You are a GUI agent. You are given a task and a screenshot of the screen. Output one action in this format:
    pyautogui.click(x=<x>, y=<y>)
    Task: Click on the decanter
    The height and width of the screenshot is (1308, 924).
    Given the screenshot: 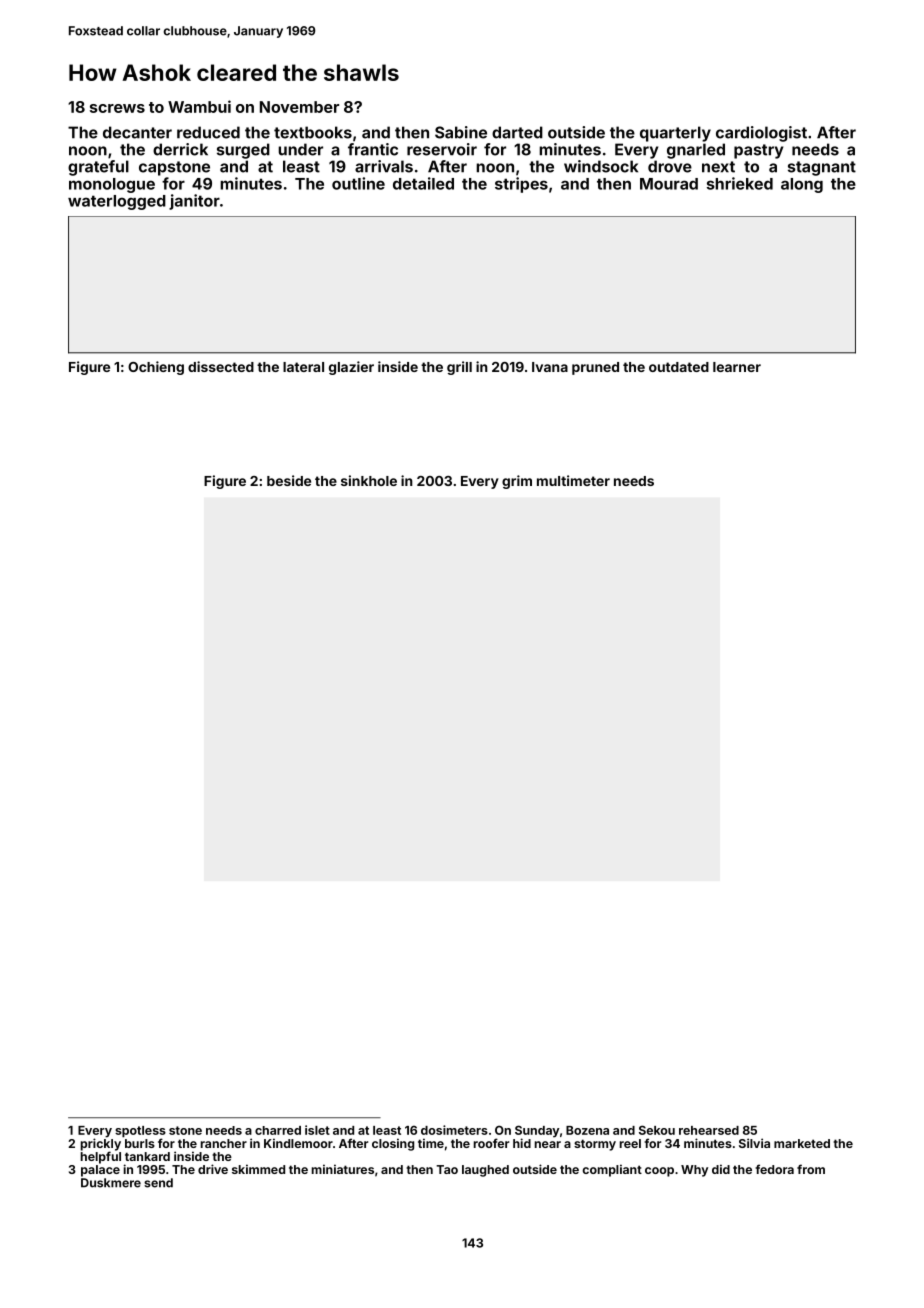 What is the action you would take?
    pyautogui.click(x=137, y=132)
